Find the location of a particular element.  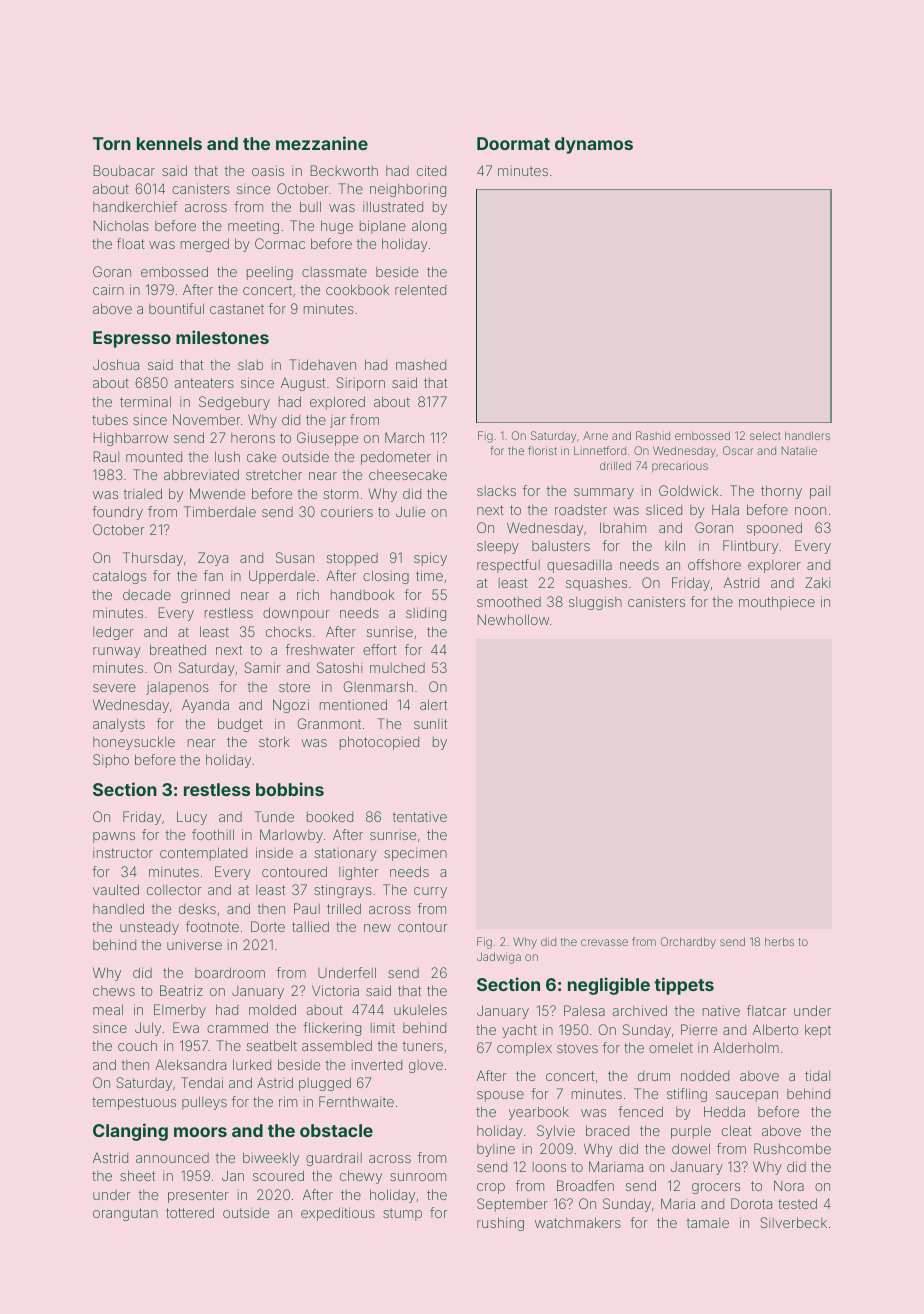

terminal is located at coordinates (145, 401).
